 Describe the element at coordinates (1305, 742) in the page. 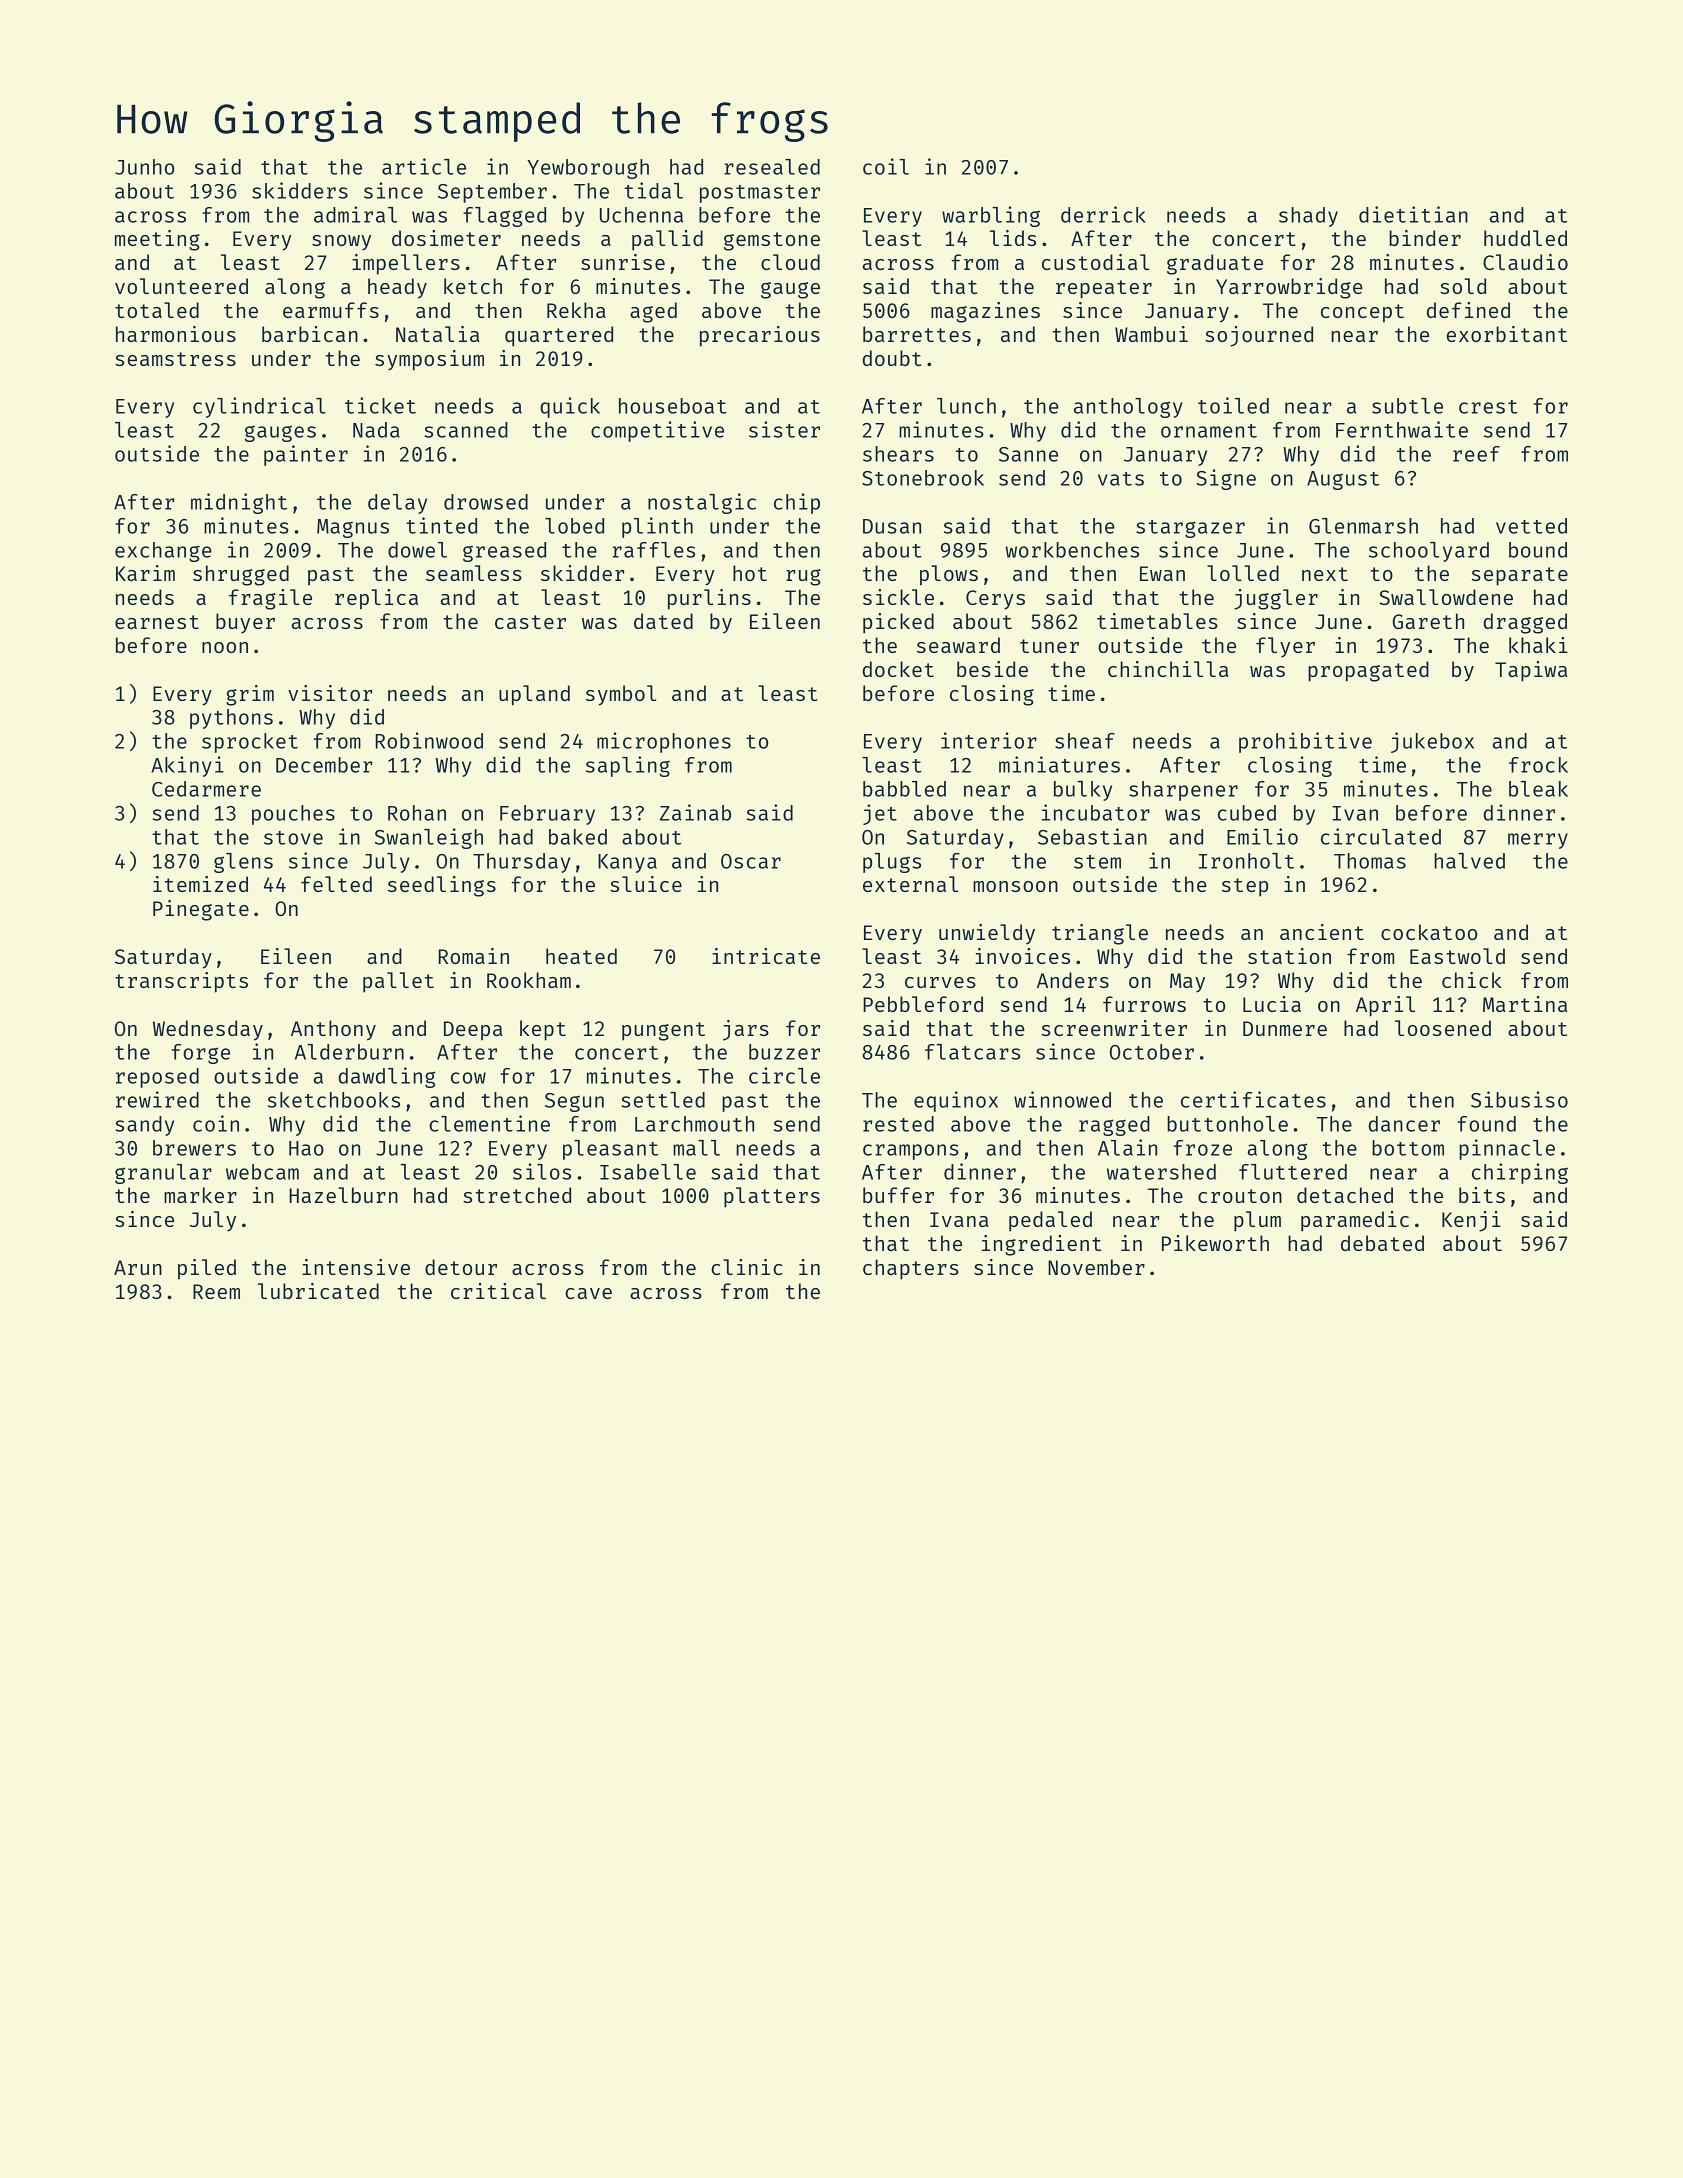

I see `prohibitive` at that location.
